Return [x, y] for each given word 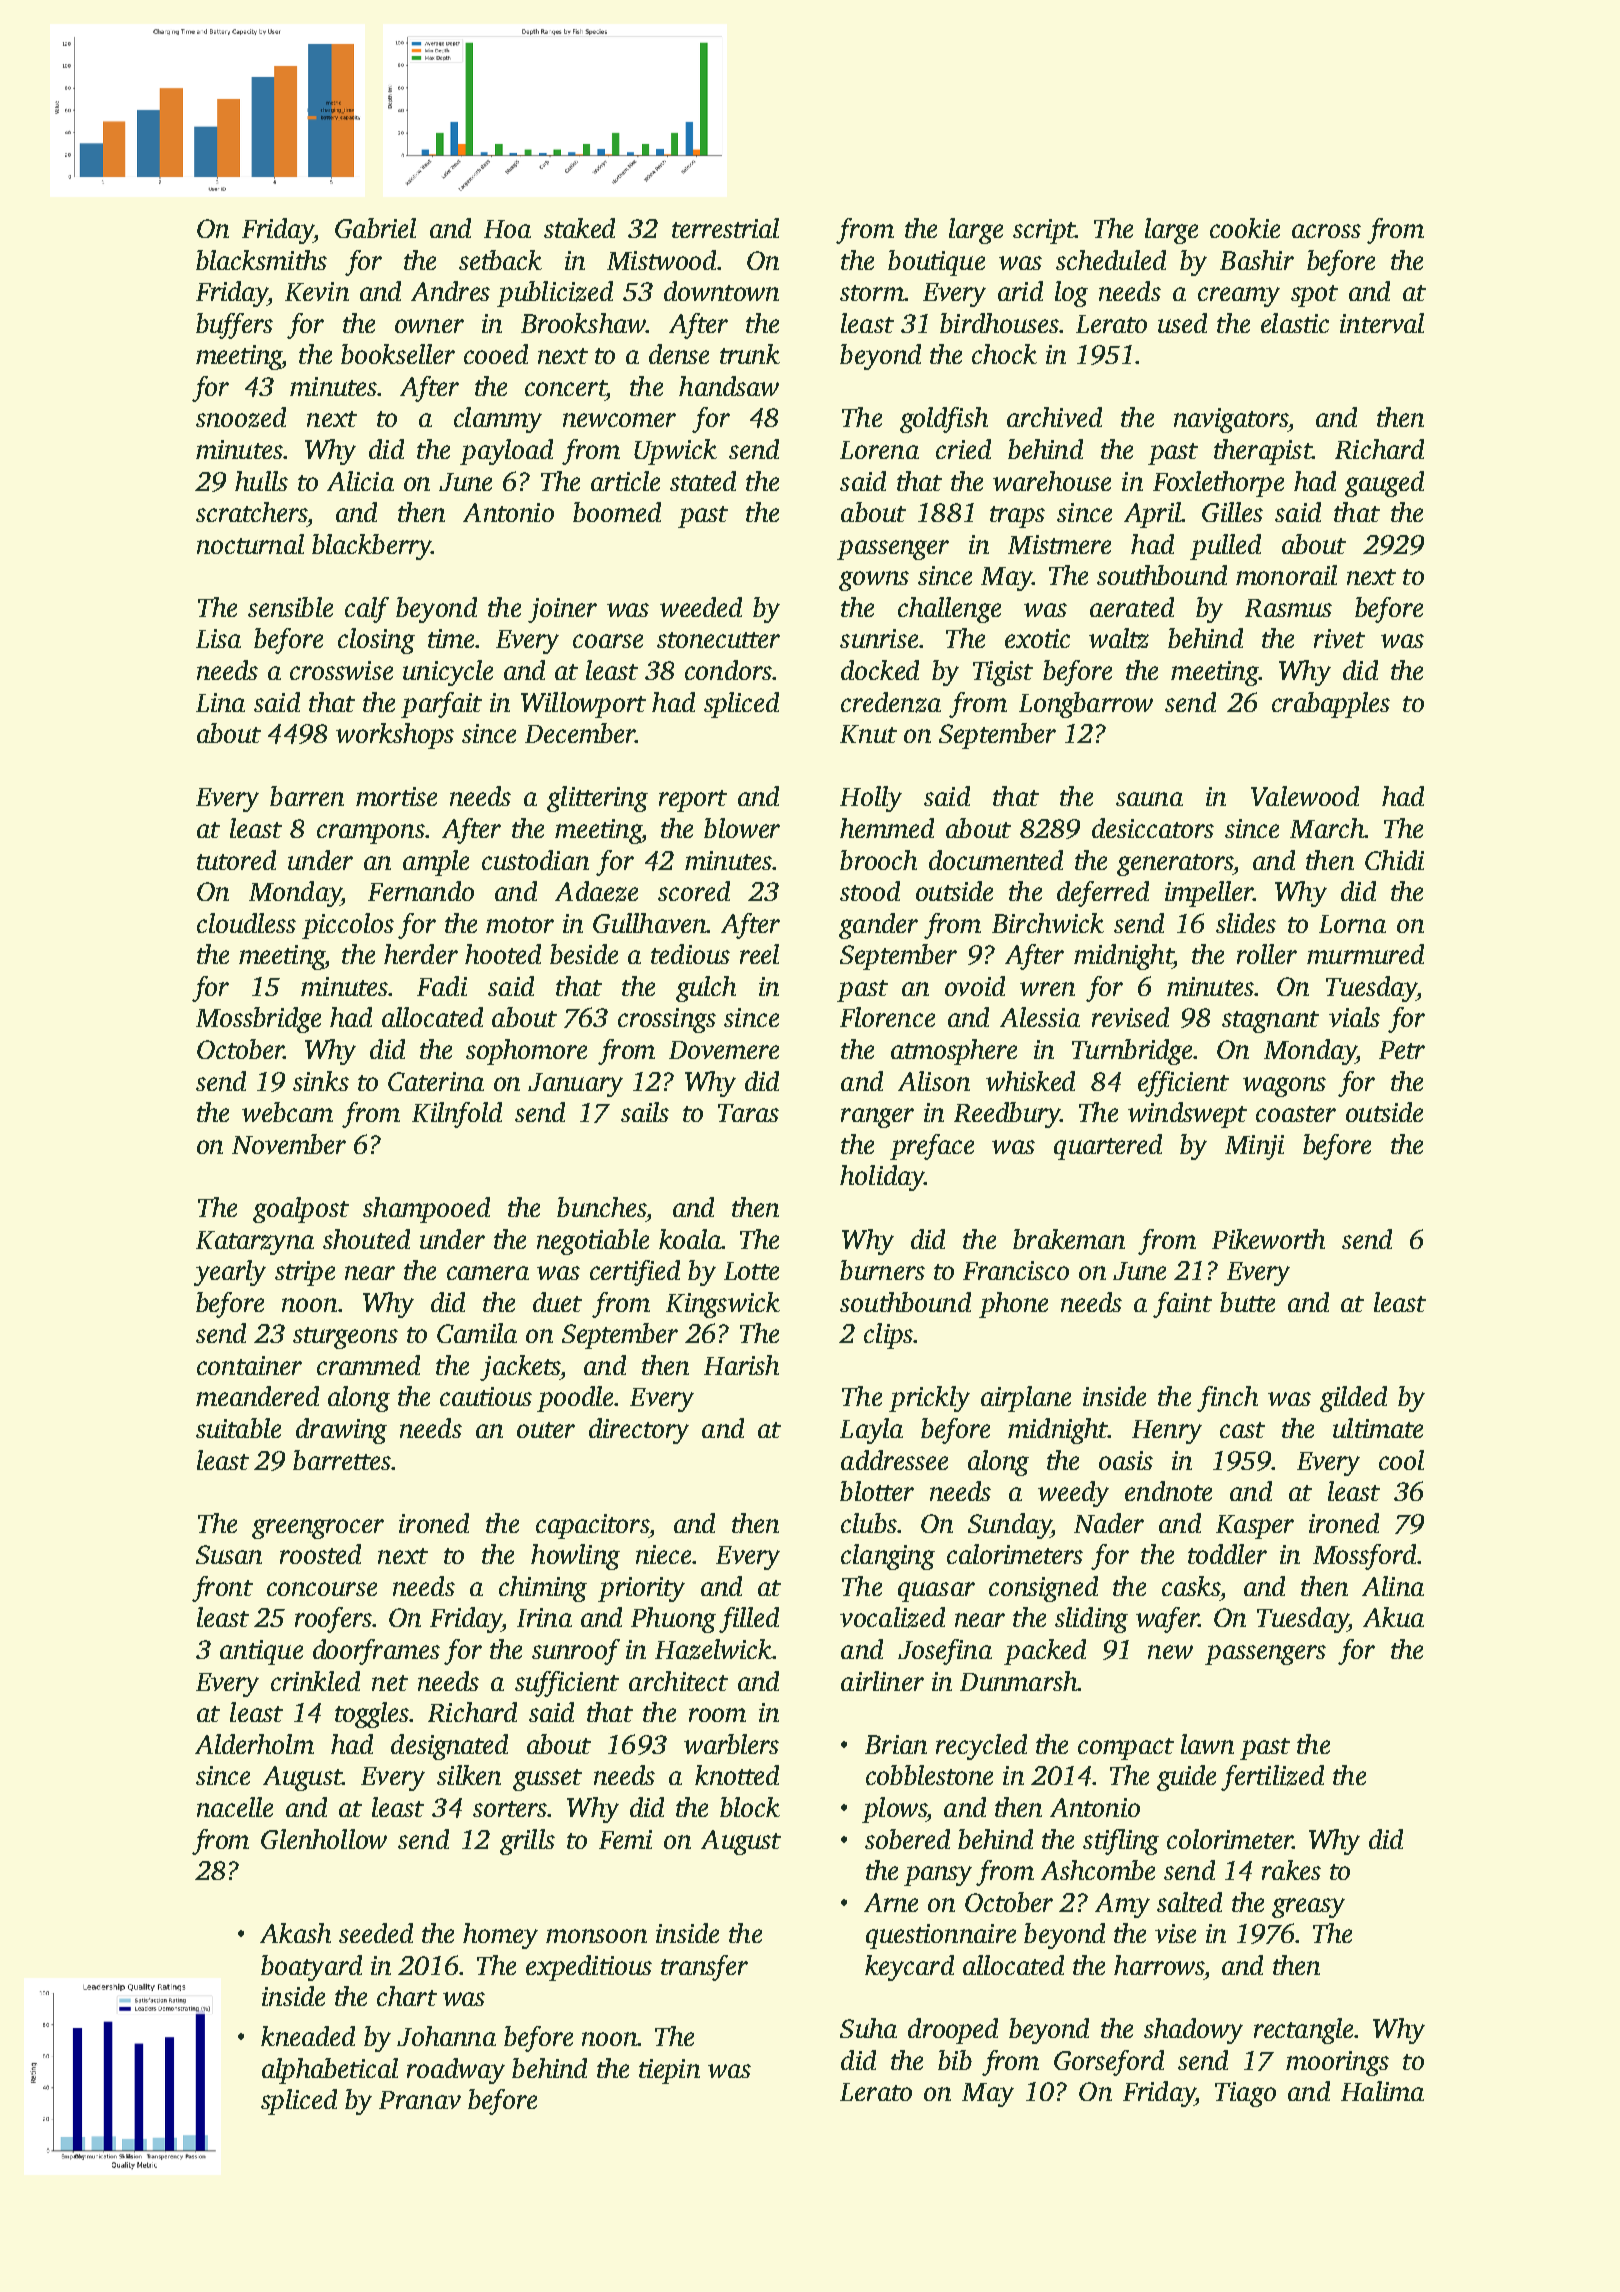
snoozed [241, 417]
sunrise [879, 638]
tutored [236, 860]
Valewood [1305, 796]
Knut [868, 734]
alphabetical [330, 2071]
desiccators [1153, 828]
